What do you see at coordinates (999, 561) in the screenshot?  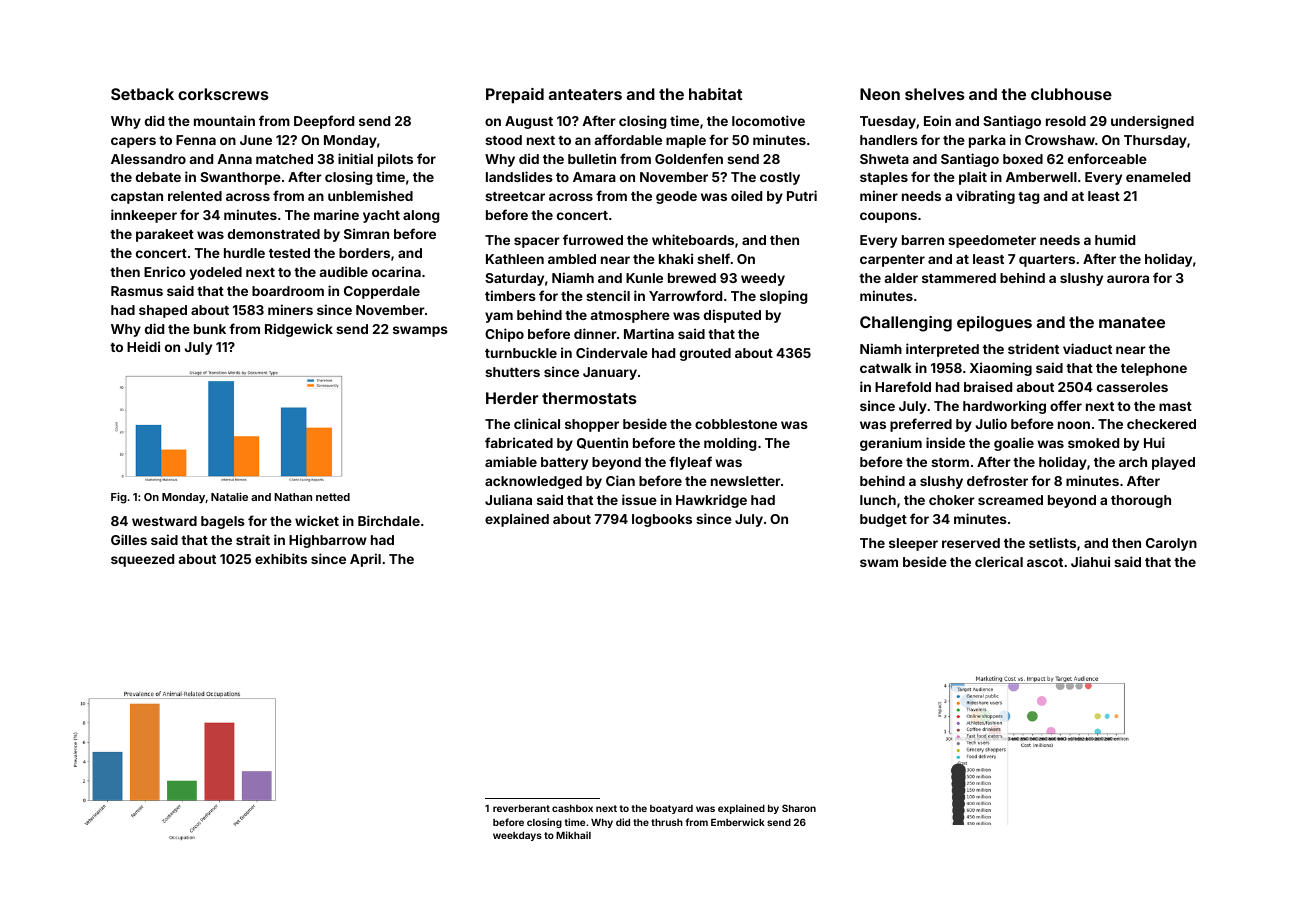 I see `clerical` at bounding box center [999, 561].
